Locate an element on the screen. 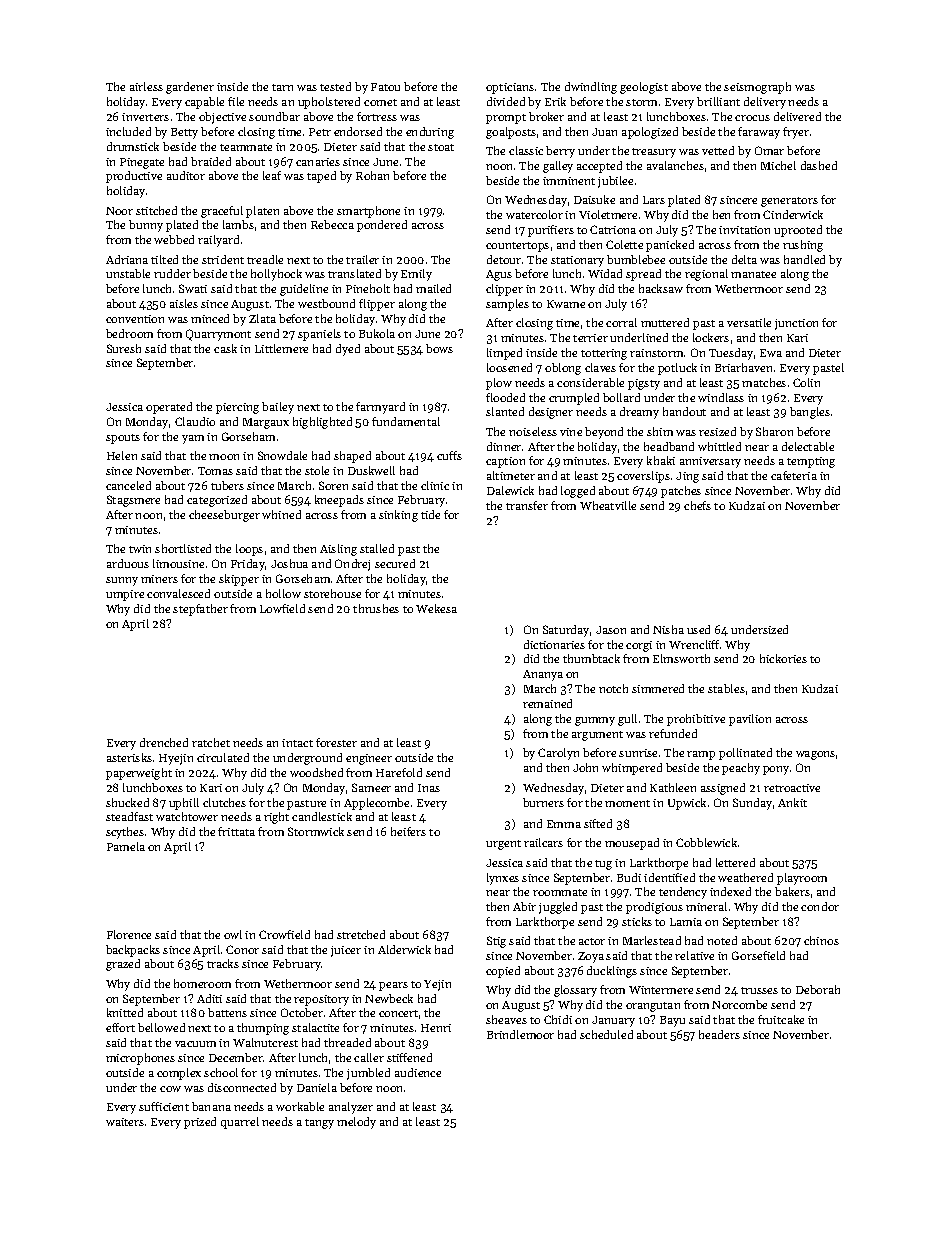 The width and height of the screenshot is (952, 1233). muttered is located at coordinates (665, 322).
